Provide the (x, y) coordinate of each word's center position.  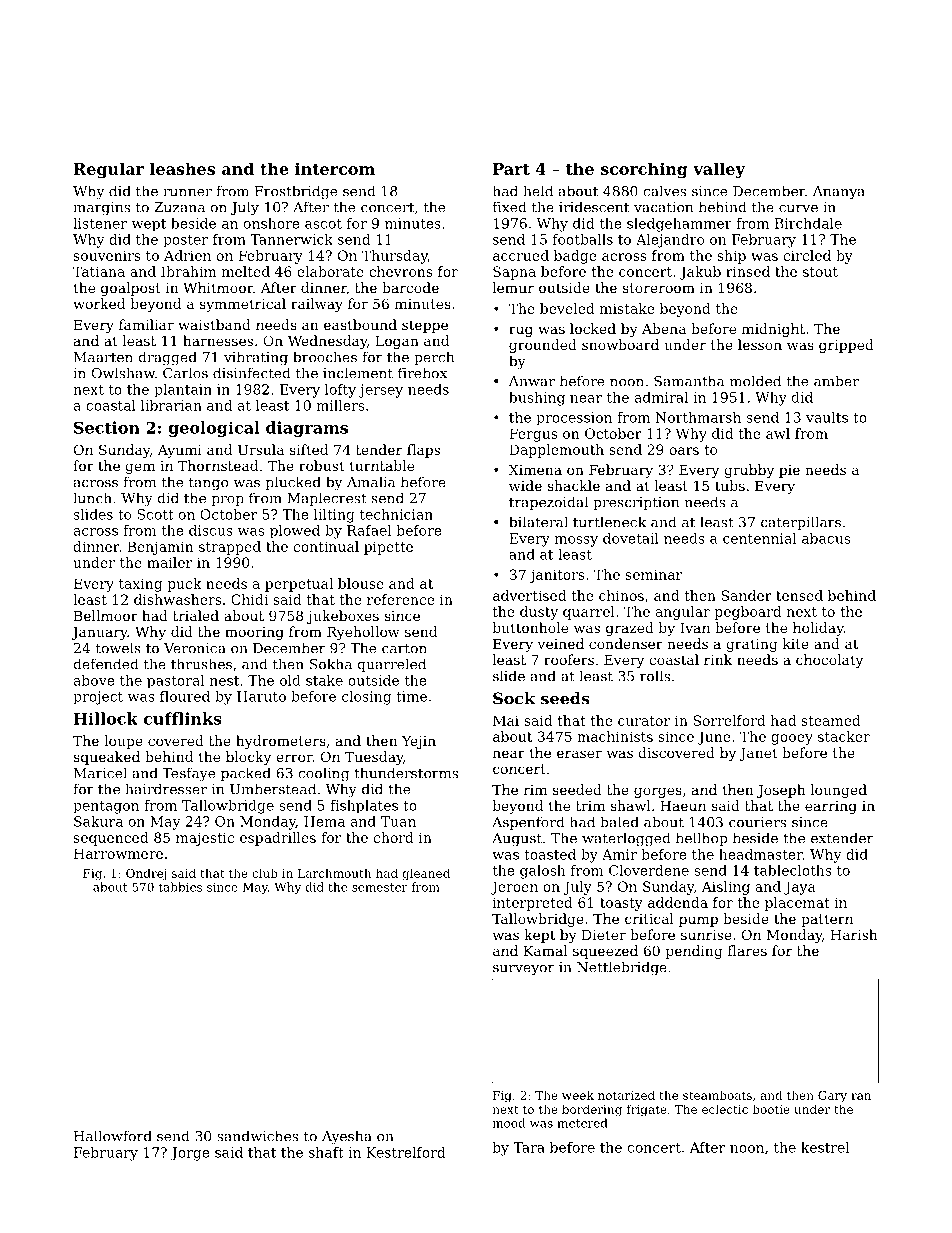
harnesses (218, 340)
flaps (423, 451)
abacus (826, 538)
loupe (123, 742)
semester (379, 887)
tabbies (180, 887)
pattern (827, 920)
